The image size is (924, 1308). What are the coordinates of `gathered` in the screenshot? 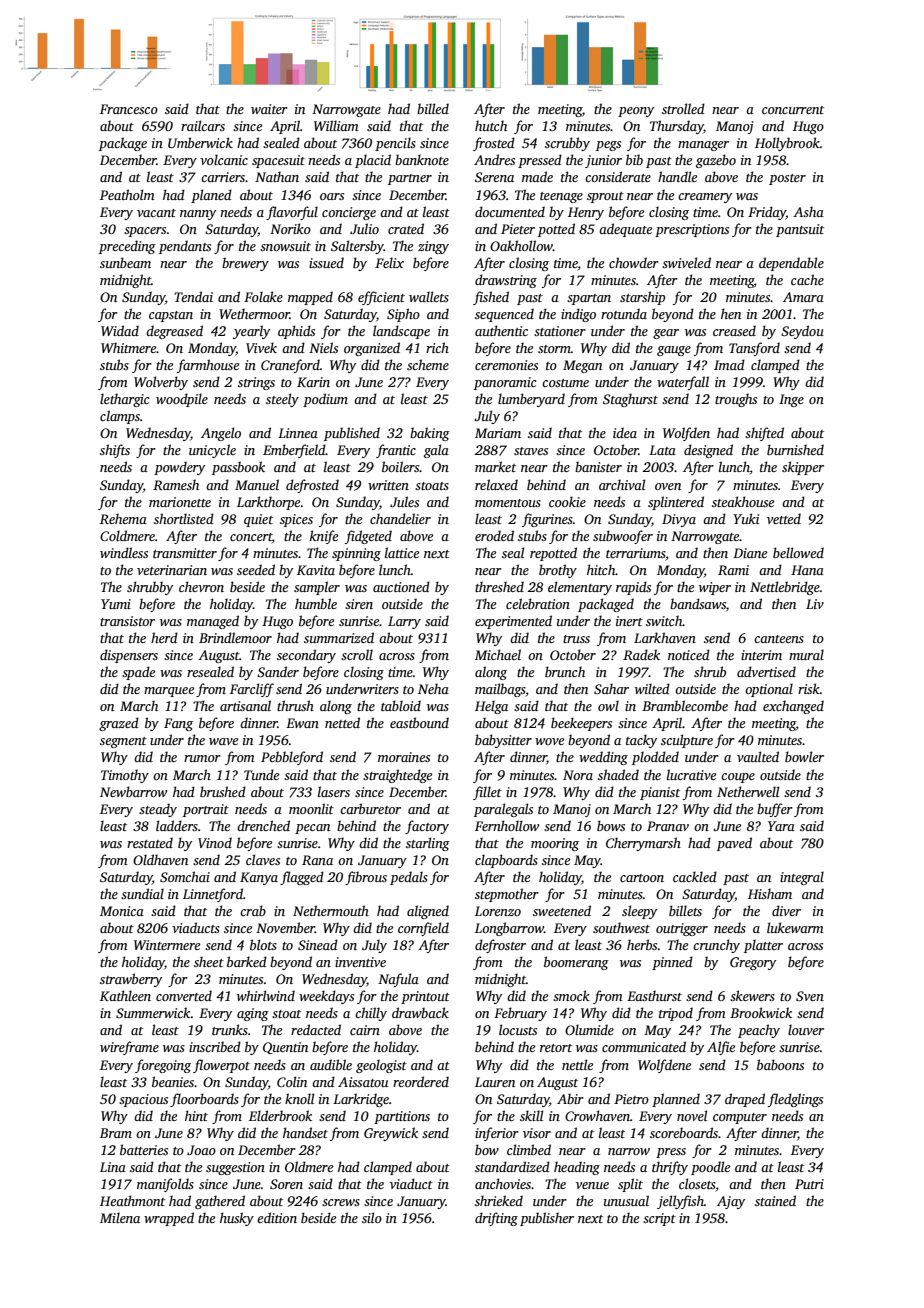 It's located at (220, 1202).
